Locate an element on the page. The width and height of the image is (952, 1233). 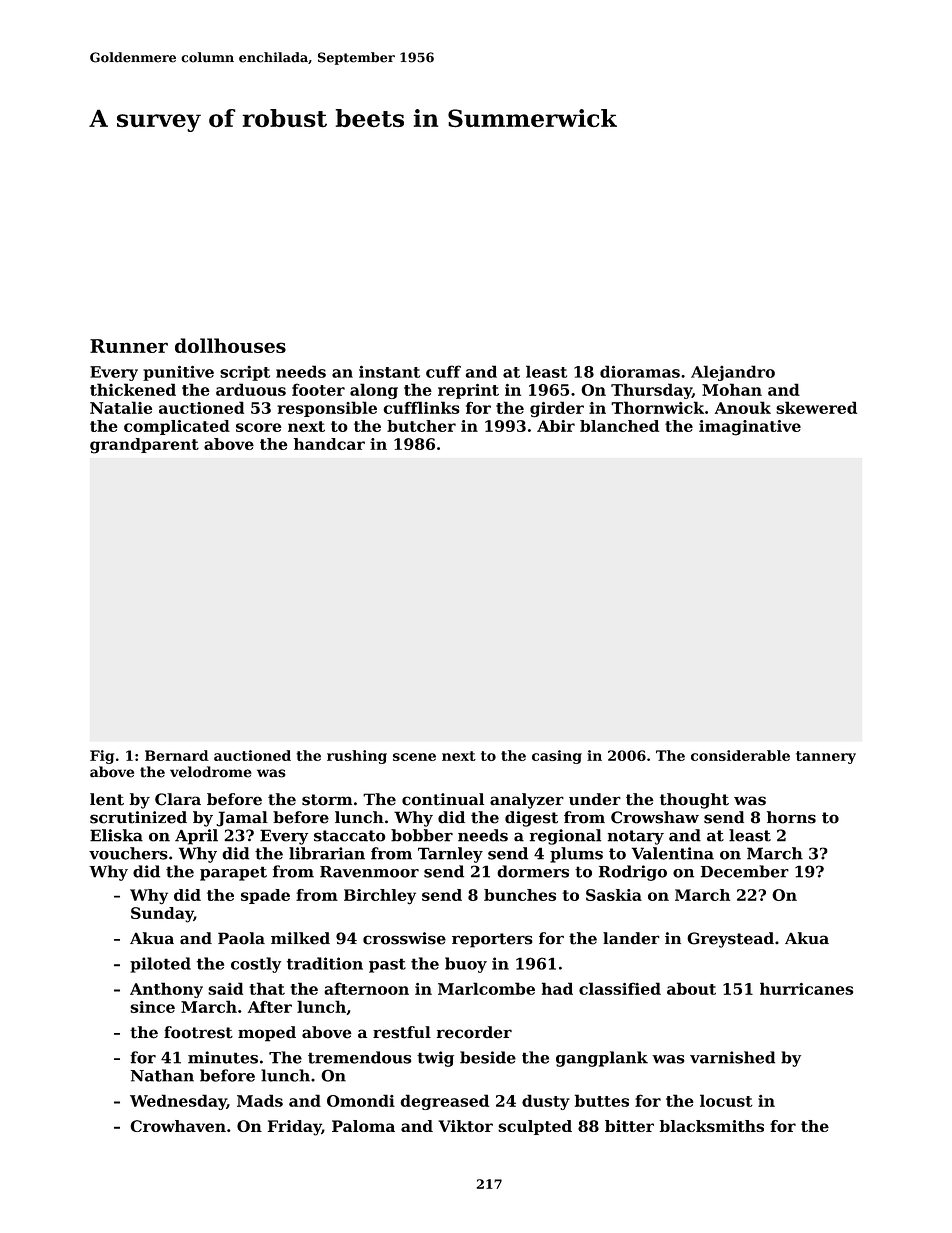
imaginative is located at coordinates (750, 428).
